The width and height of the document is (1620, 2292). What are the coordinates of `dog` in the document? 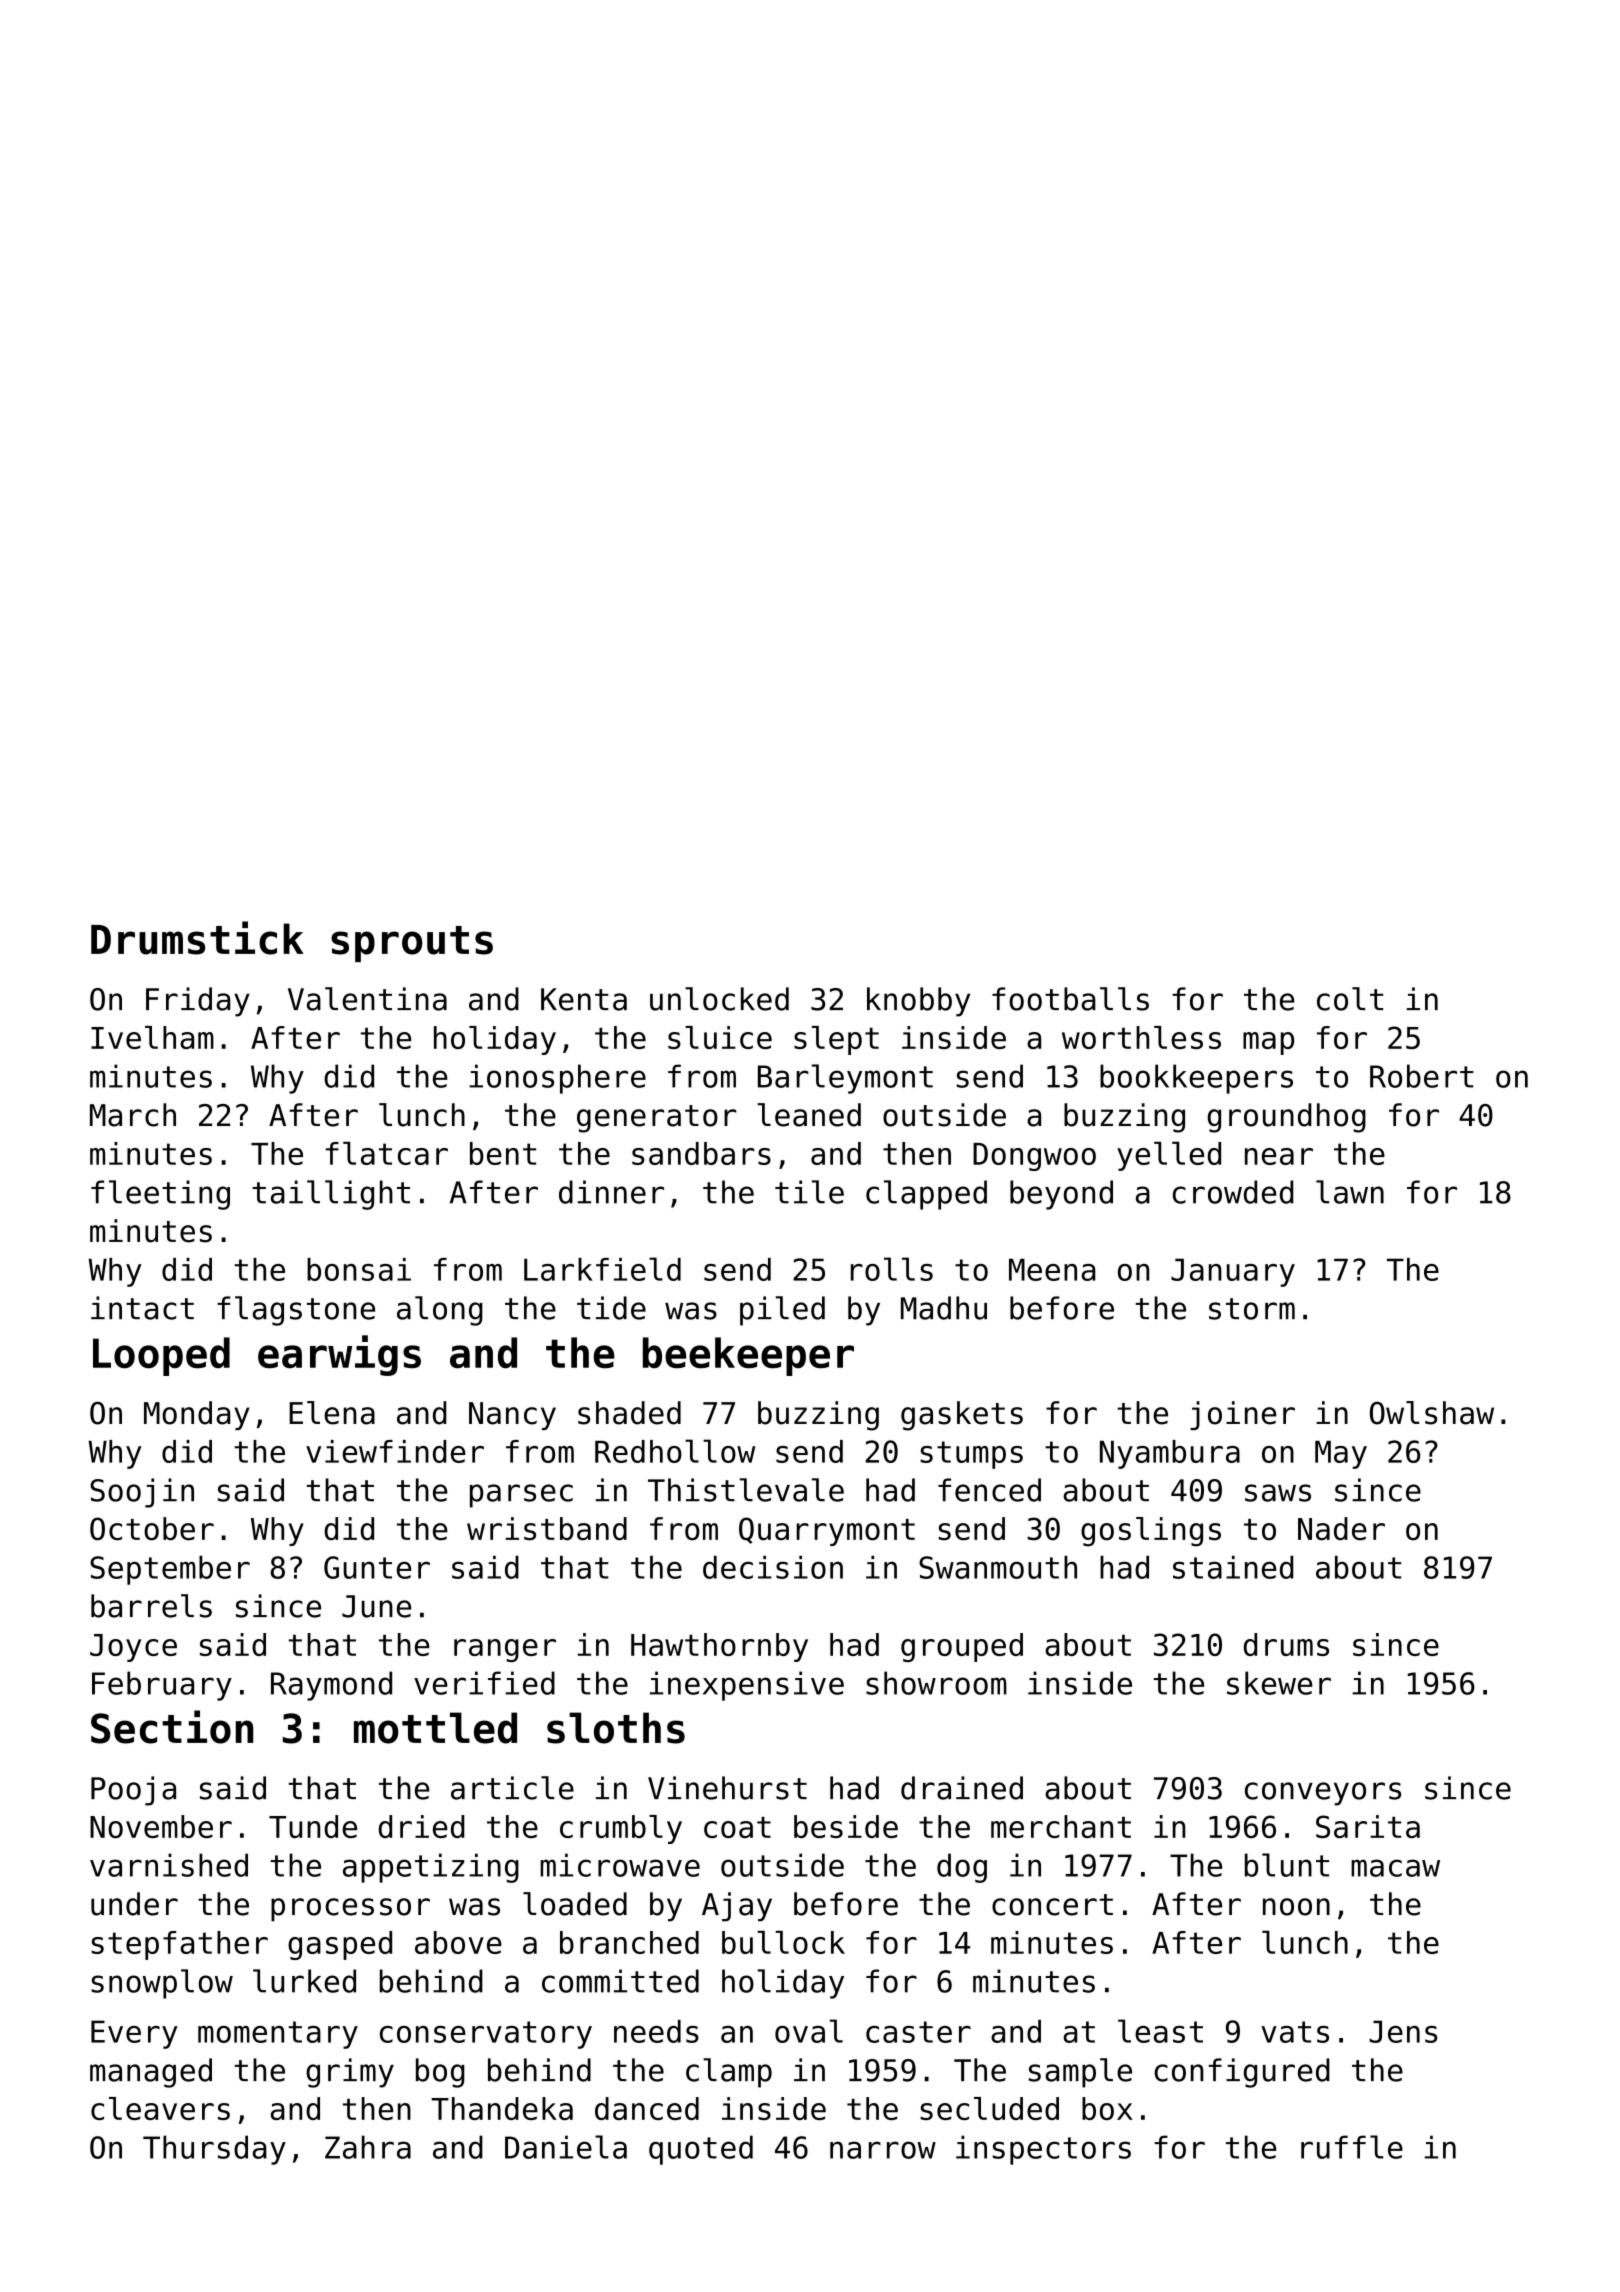 It's located at (962, 1868).
